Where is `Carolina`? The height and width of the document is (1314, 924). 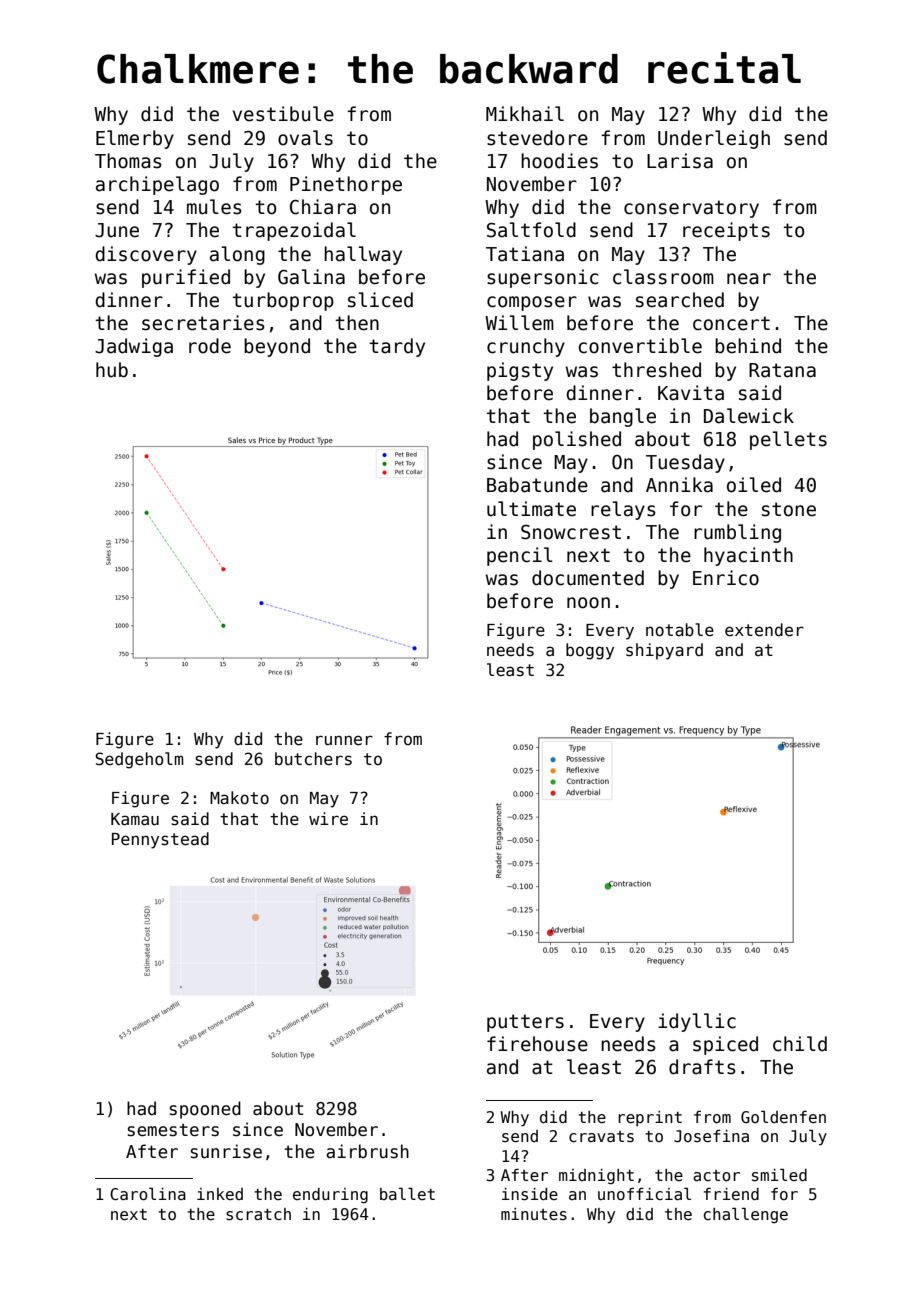 Carolina is located at coordinates (148, 1194).
